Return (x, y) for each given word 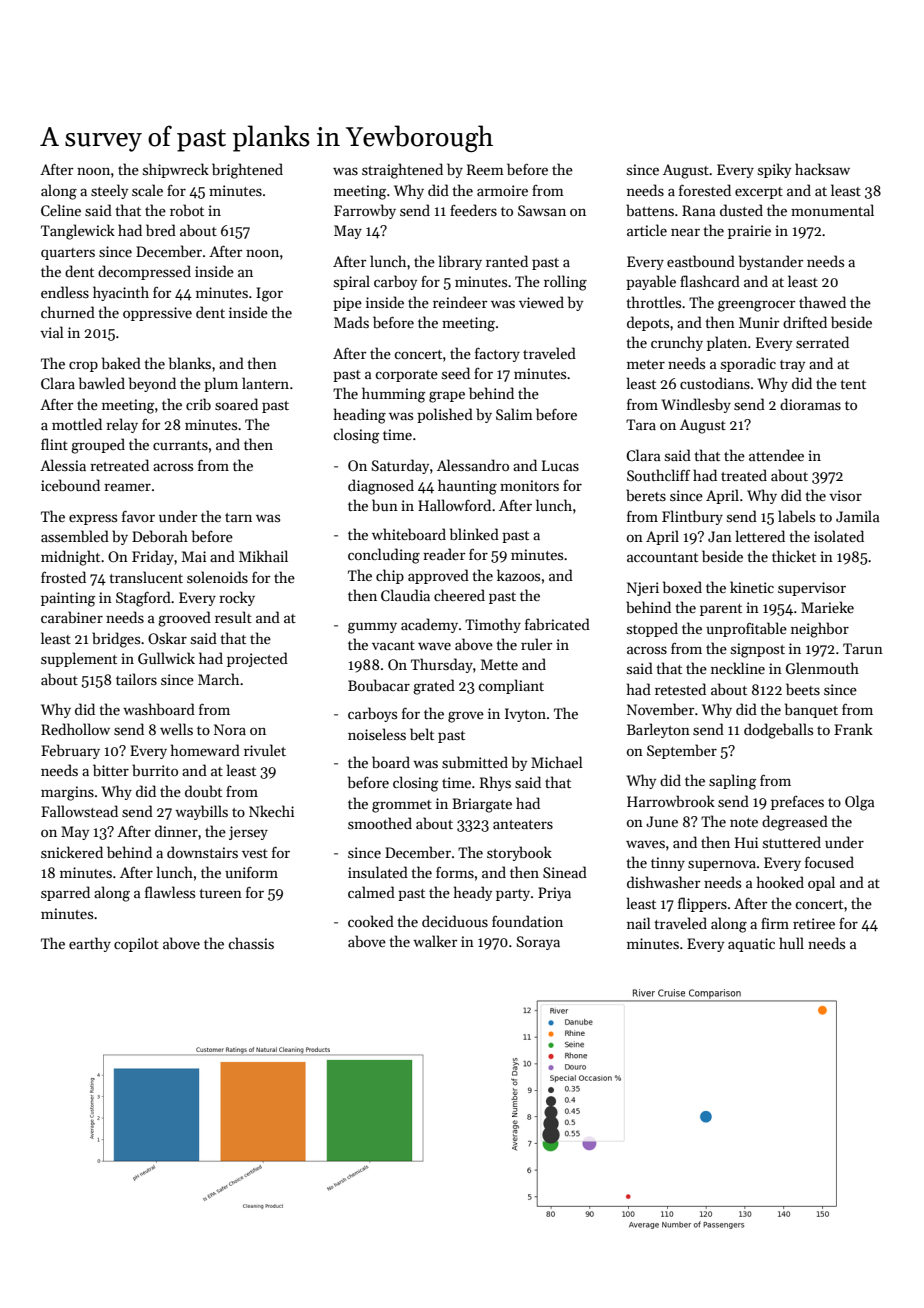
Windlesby (696, 405)
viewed (541, 302)
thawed (822, 302)
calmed (371, 892)
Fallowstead (79, 811)
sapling (732, 782)
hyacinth (121, 293)
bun (385, 505)
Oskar (167, 638)
